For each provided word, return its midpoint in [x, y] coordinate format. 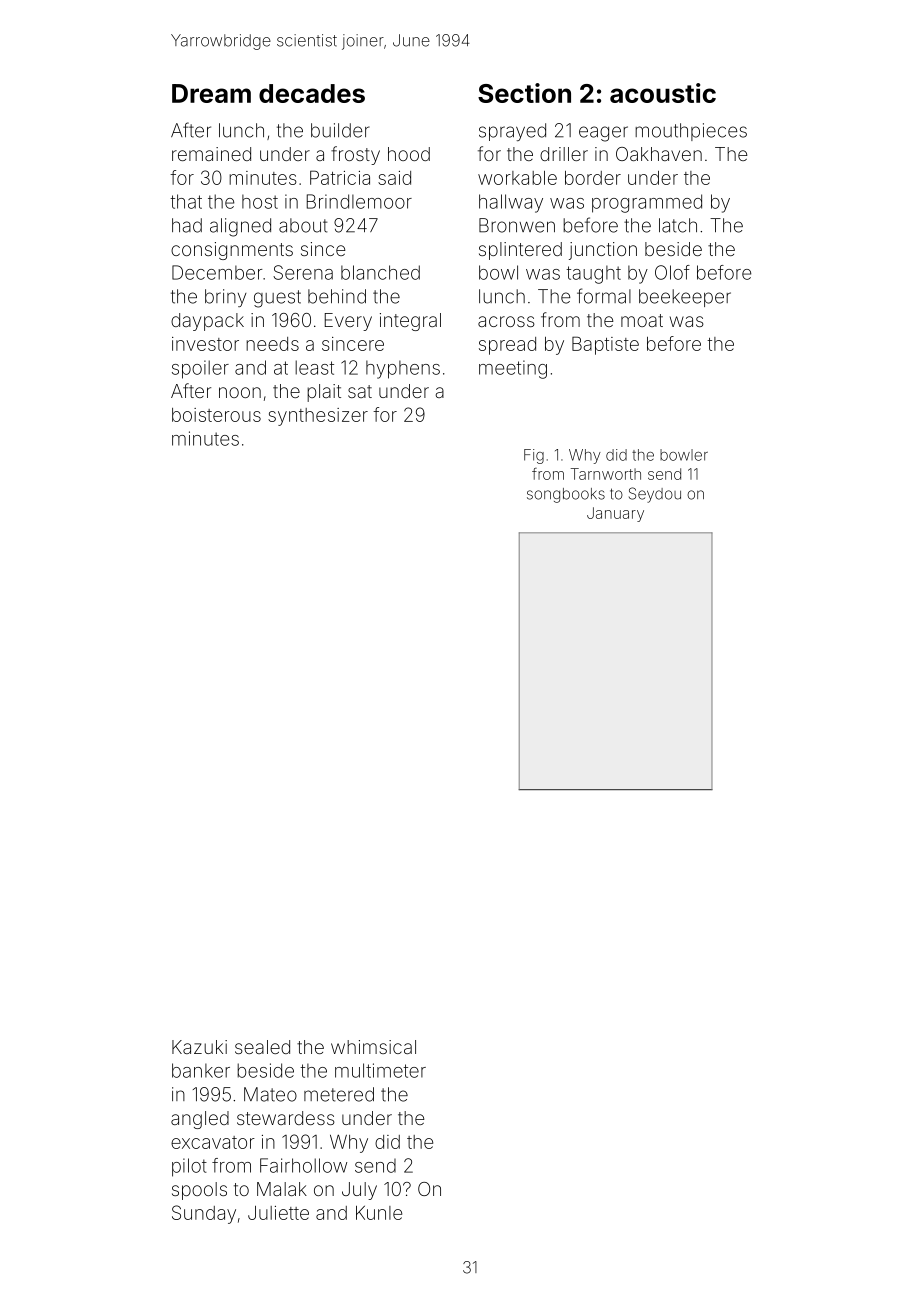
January [615, 514]
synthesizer [318, 417]
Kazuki [199, 1047]
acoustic [663, 93]
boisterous [216, 415]
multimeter [380, 1070]
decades [312, 93]
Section [524, 93]
